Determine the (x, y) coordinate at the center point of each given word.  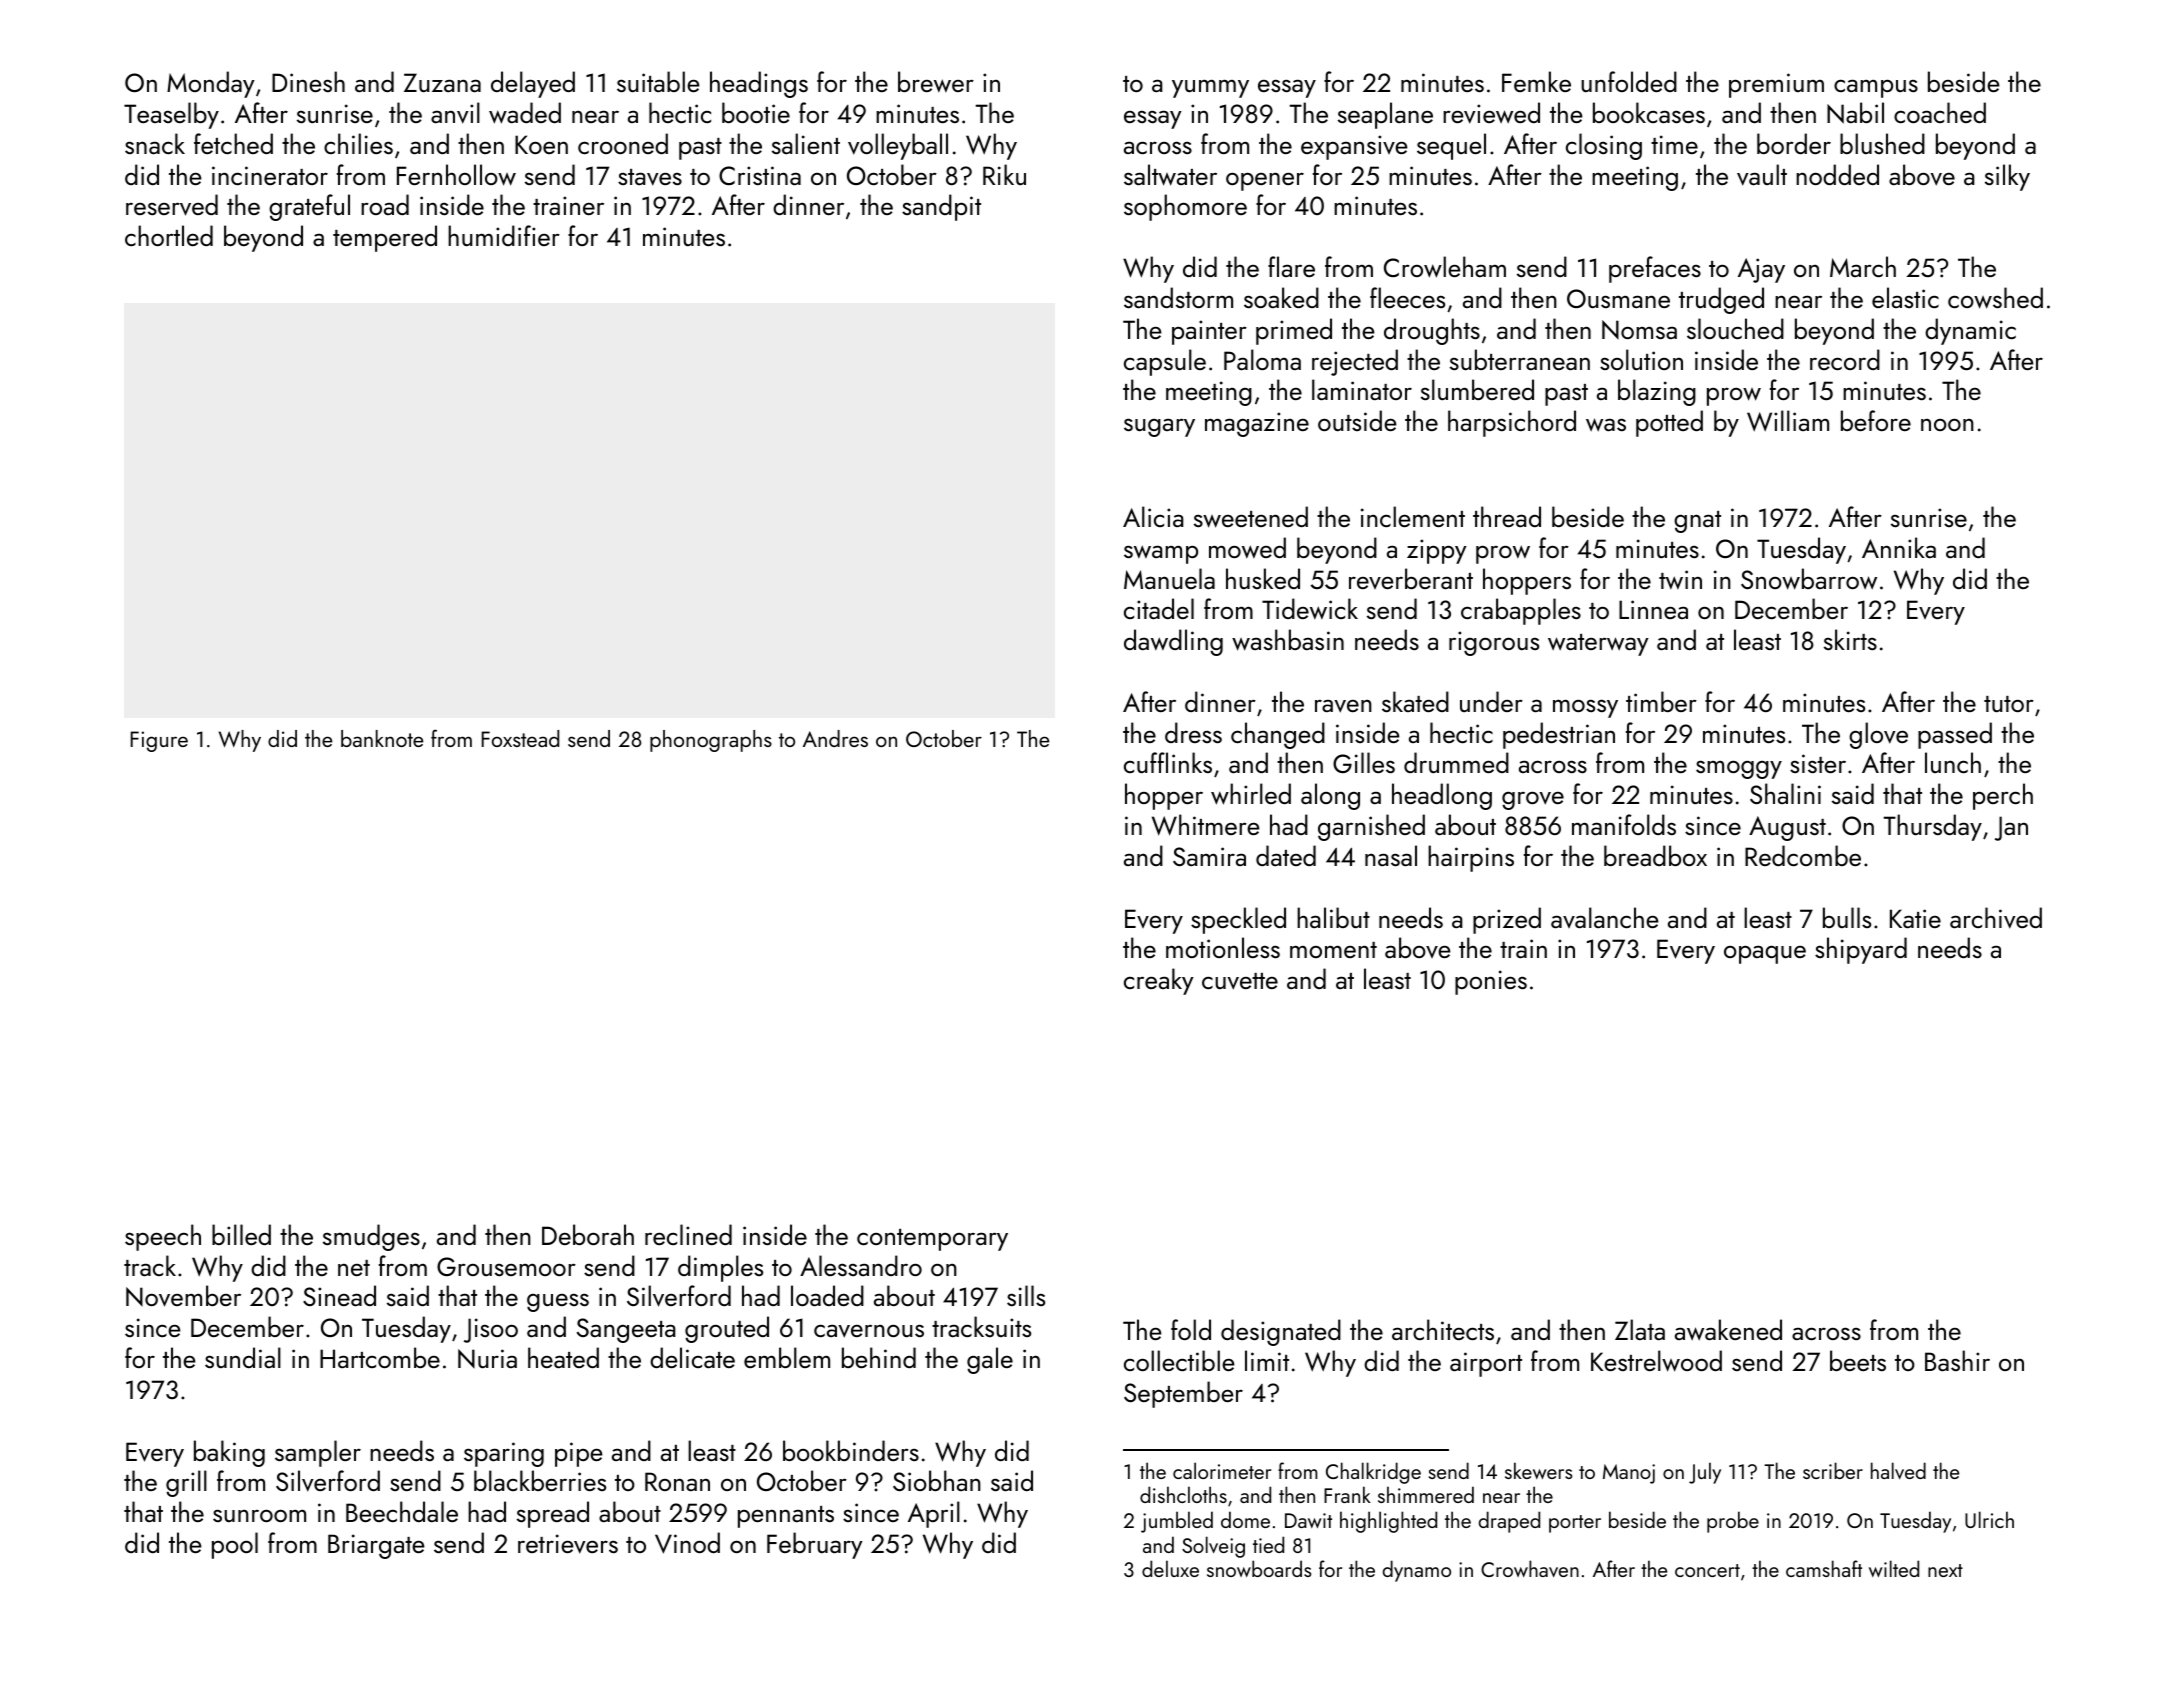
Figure (159, 741)
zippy (1437, 551)
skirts (1850, 639)
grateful (309, 207)
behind (879, 1357)
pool (235, 1545)
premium (1776, 85)
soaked (1281, 297)
